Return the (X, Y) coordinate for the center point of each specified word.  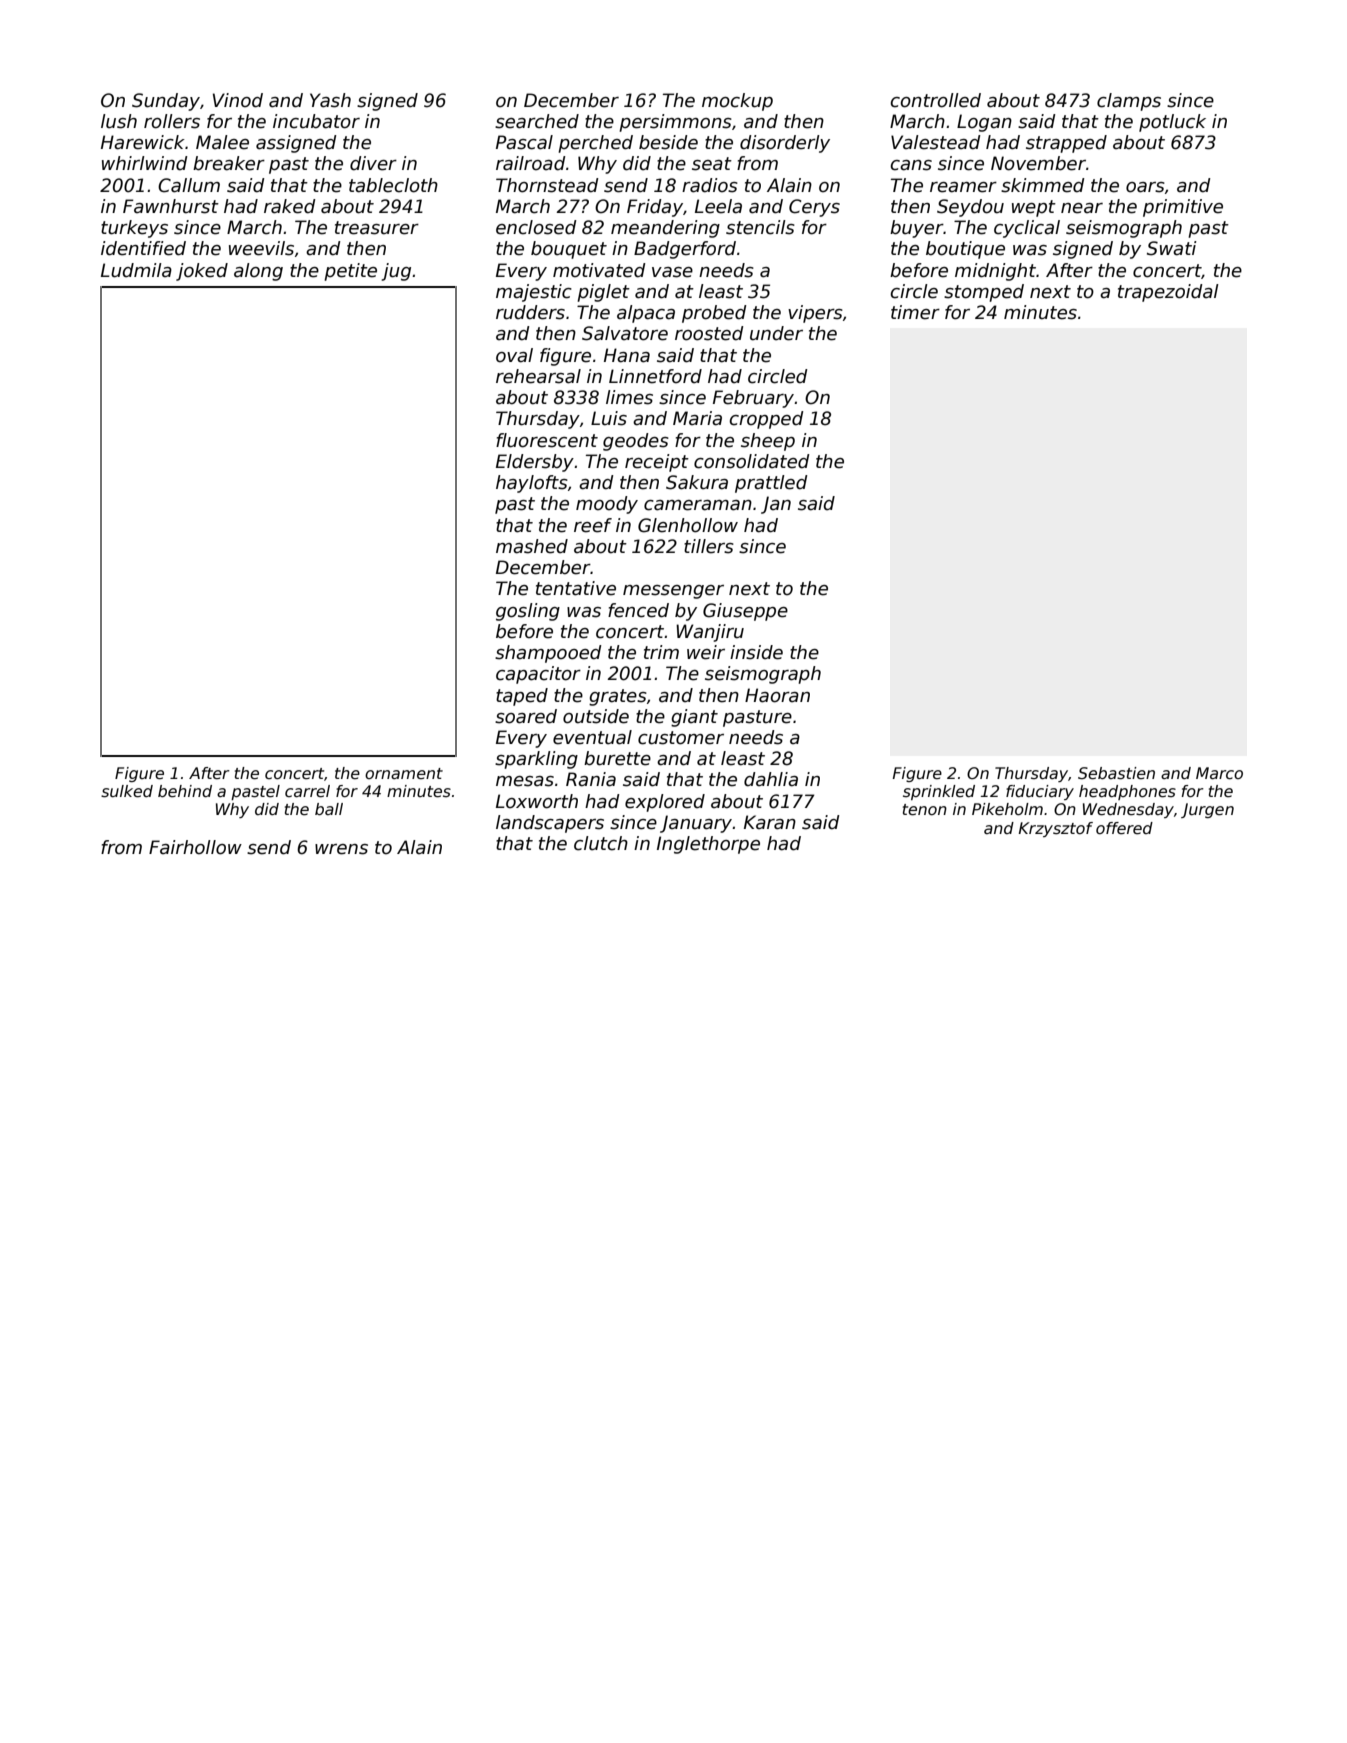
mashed (532, 546)
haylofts (532, 484)
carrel (307, 791)
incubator (316, 121)
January (696, 824)
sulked (127, 791)
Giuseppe (745, 612)
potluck (1172, 123)
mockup (737, 102)
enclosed (536, 227)
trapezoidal (1168, 293)
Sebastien (1116, 773)
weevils (261, 248)
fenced (638, 610)
